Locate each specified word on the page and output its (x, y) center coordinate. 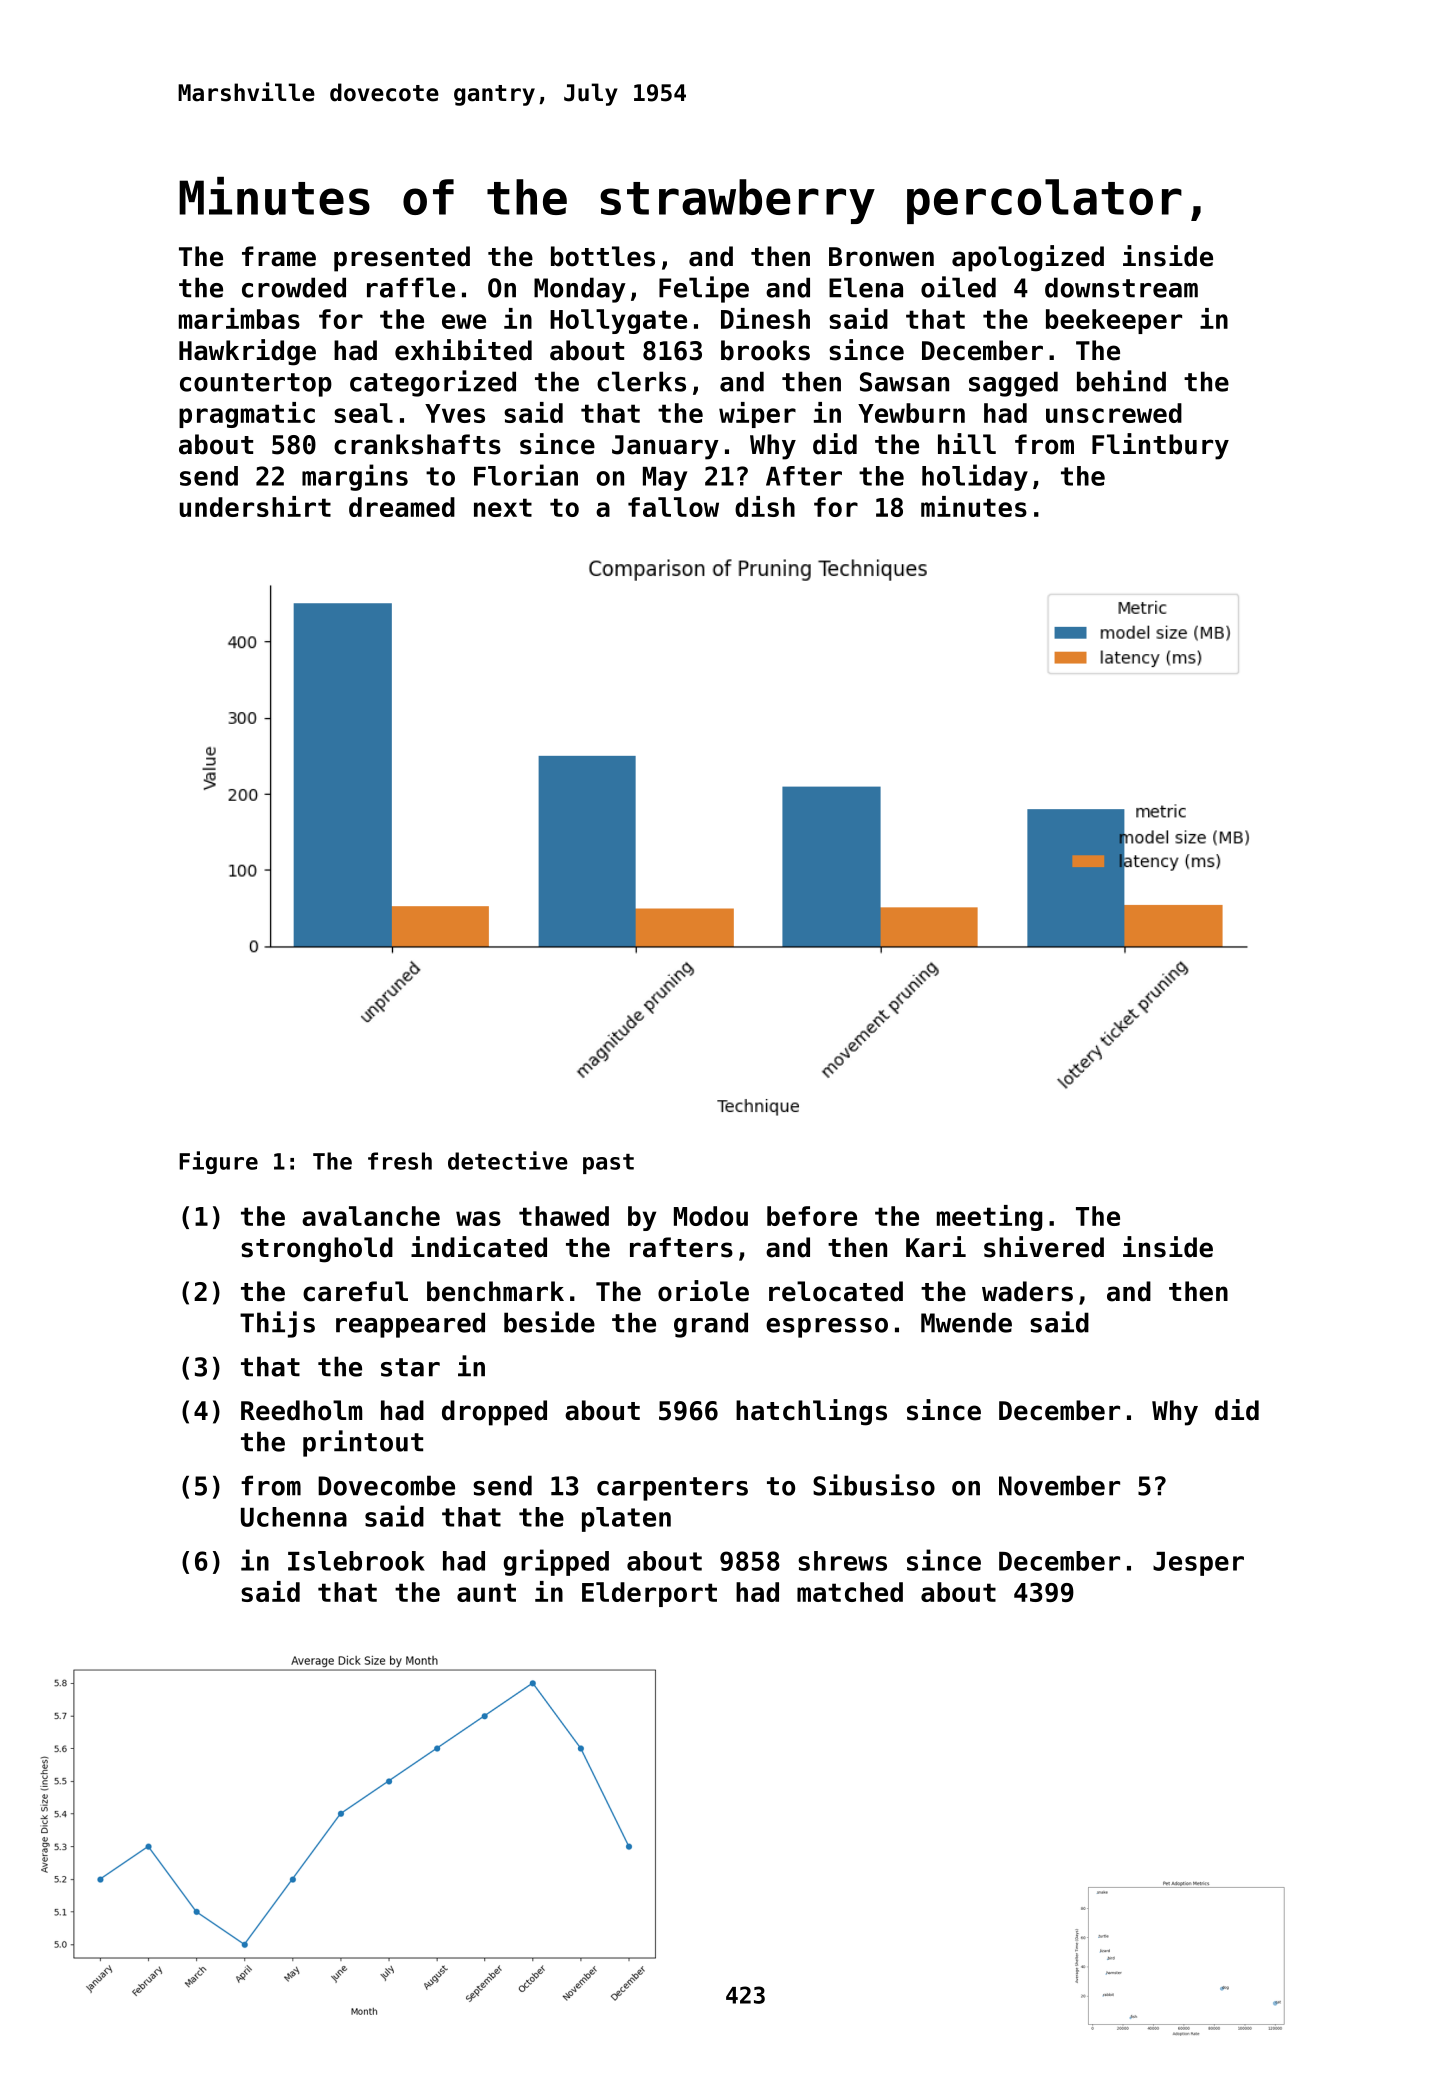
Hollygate (618, 321)
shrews (842, 1561)
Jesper (1198, 1564)
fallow (673, 507)
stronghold (317, 1250)
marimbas (239, 318)
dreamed (402, 507)
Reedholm (301, 1410)
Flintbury (1160, 446)
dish (765, 506)
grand (711, 1325)
